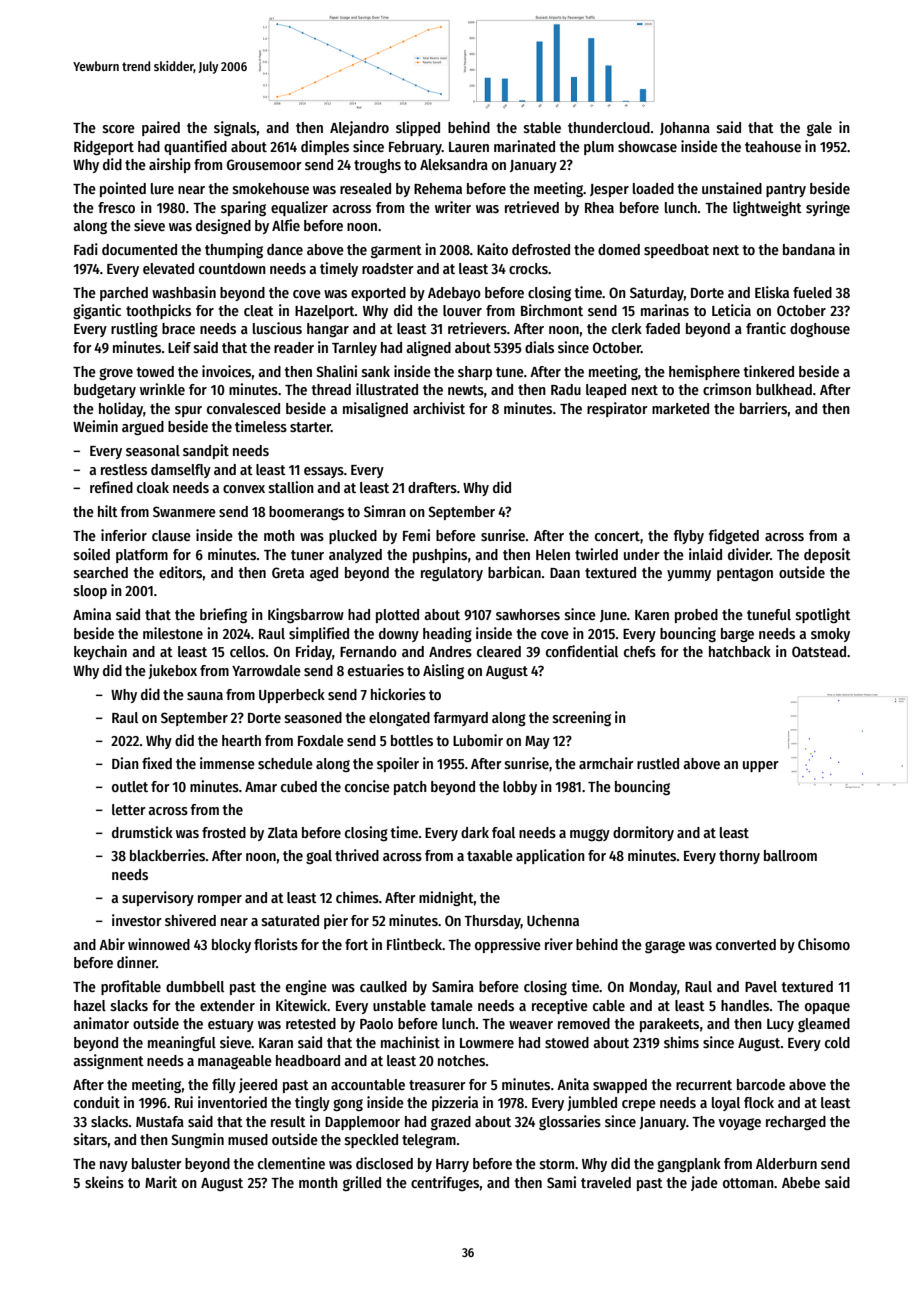 The width and height of the image is (924, 1308). What do you see at coordinates (820, 330) in the image?
I see `doghouse` at bounding box center [820, 330].
